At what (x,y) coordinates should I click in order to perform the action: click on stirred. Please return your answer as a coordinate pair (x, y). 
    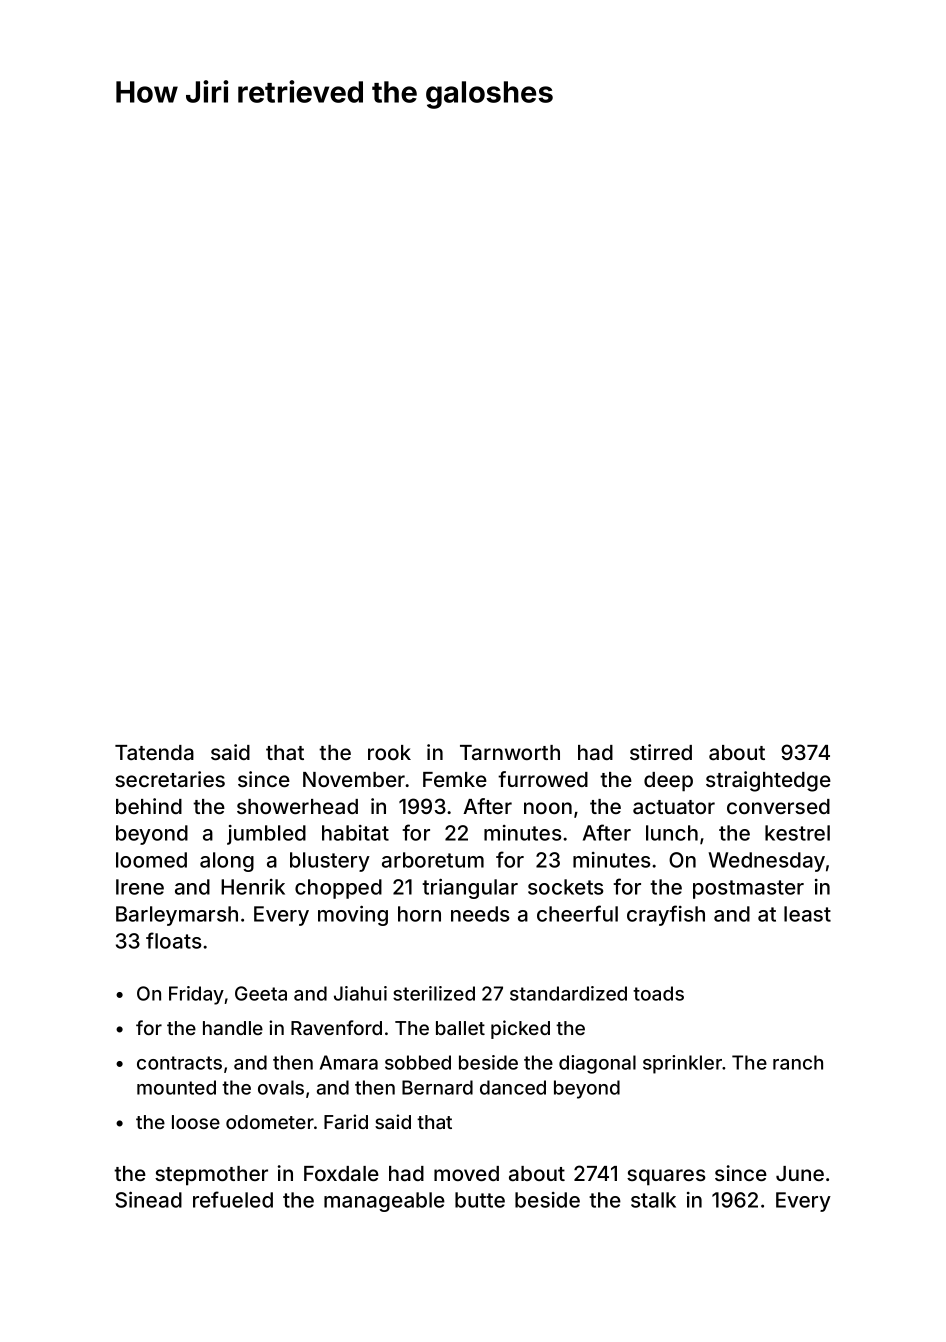
    Looking at the image, I should click on (661, 752).
